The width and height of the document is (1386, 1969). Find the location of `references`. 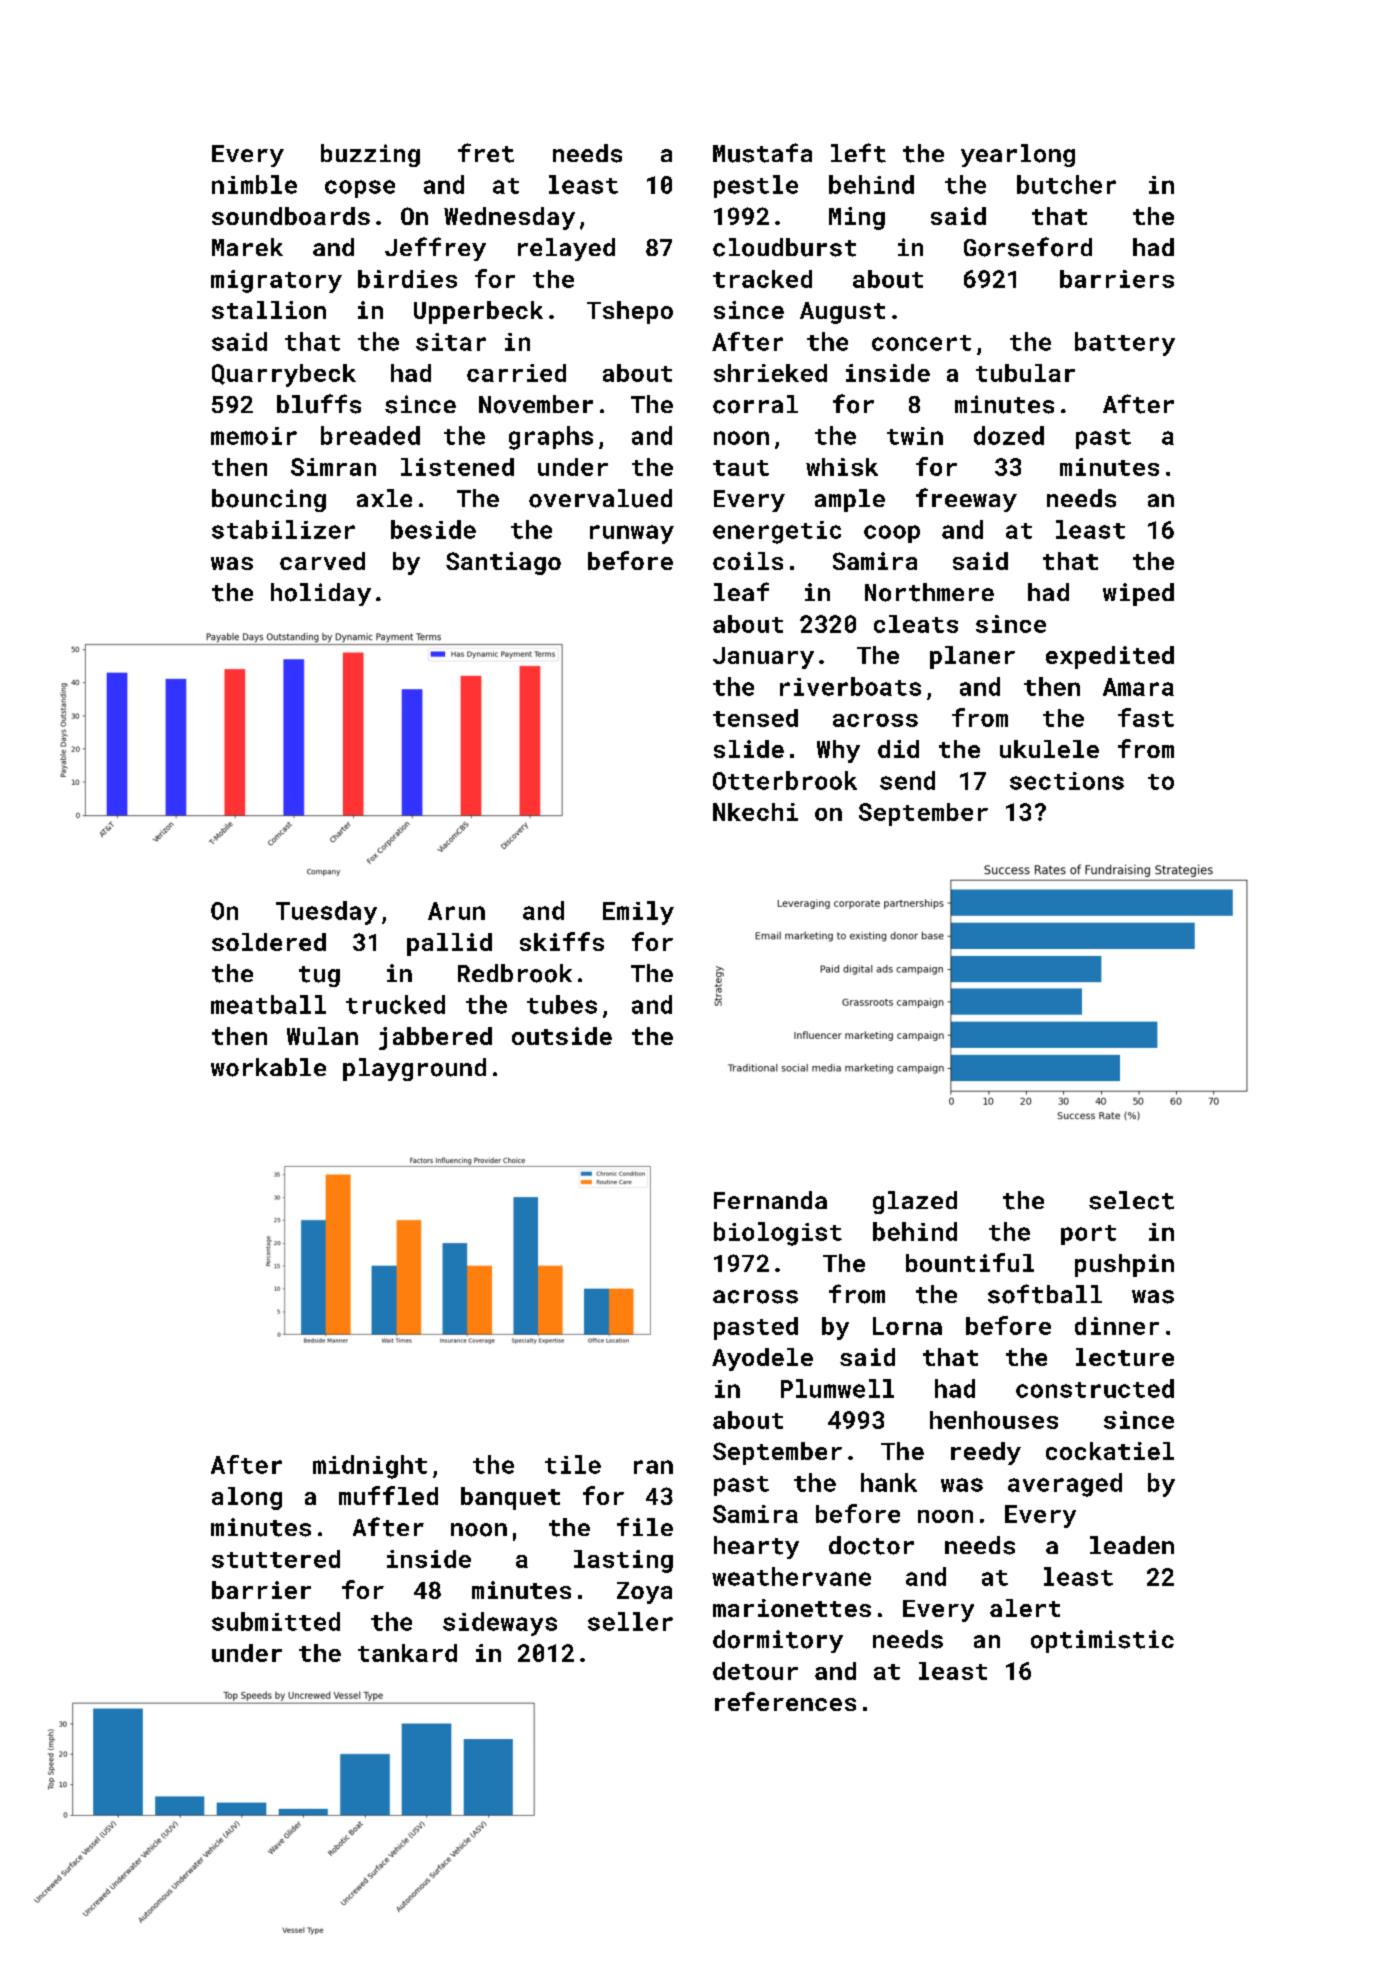

references is located at coordinates (785, 1701).
